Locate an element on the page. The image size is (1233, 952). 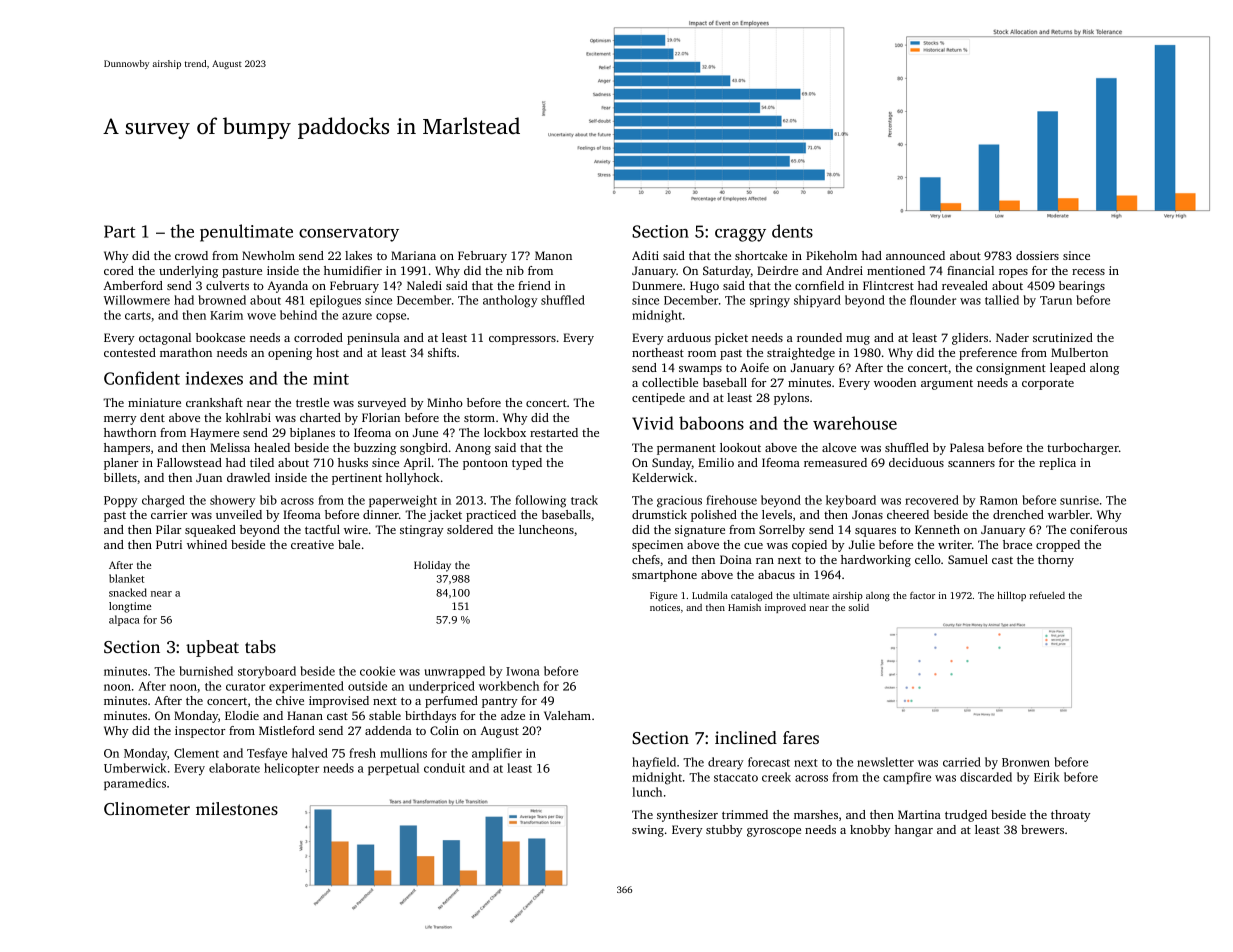
burnished is located at coordinates (206, 671).
